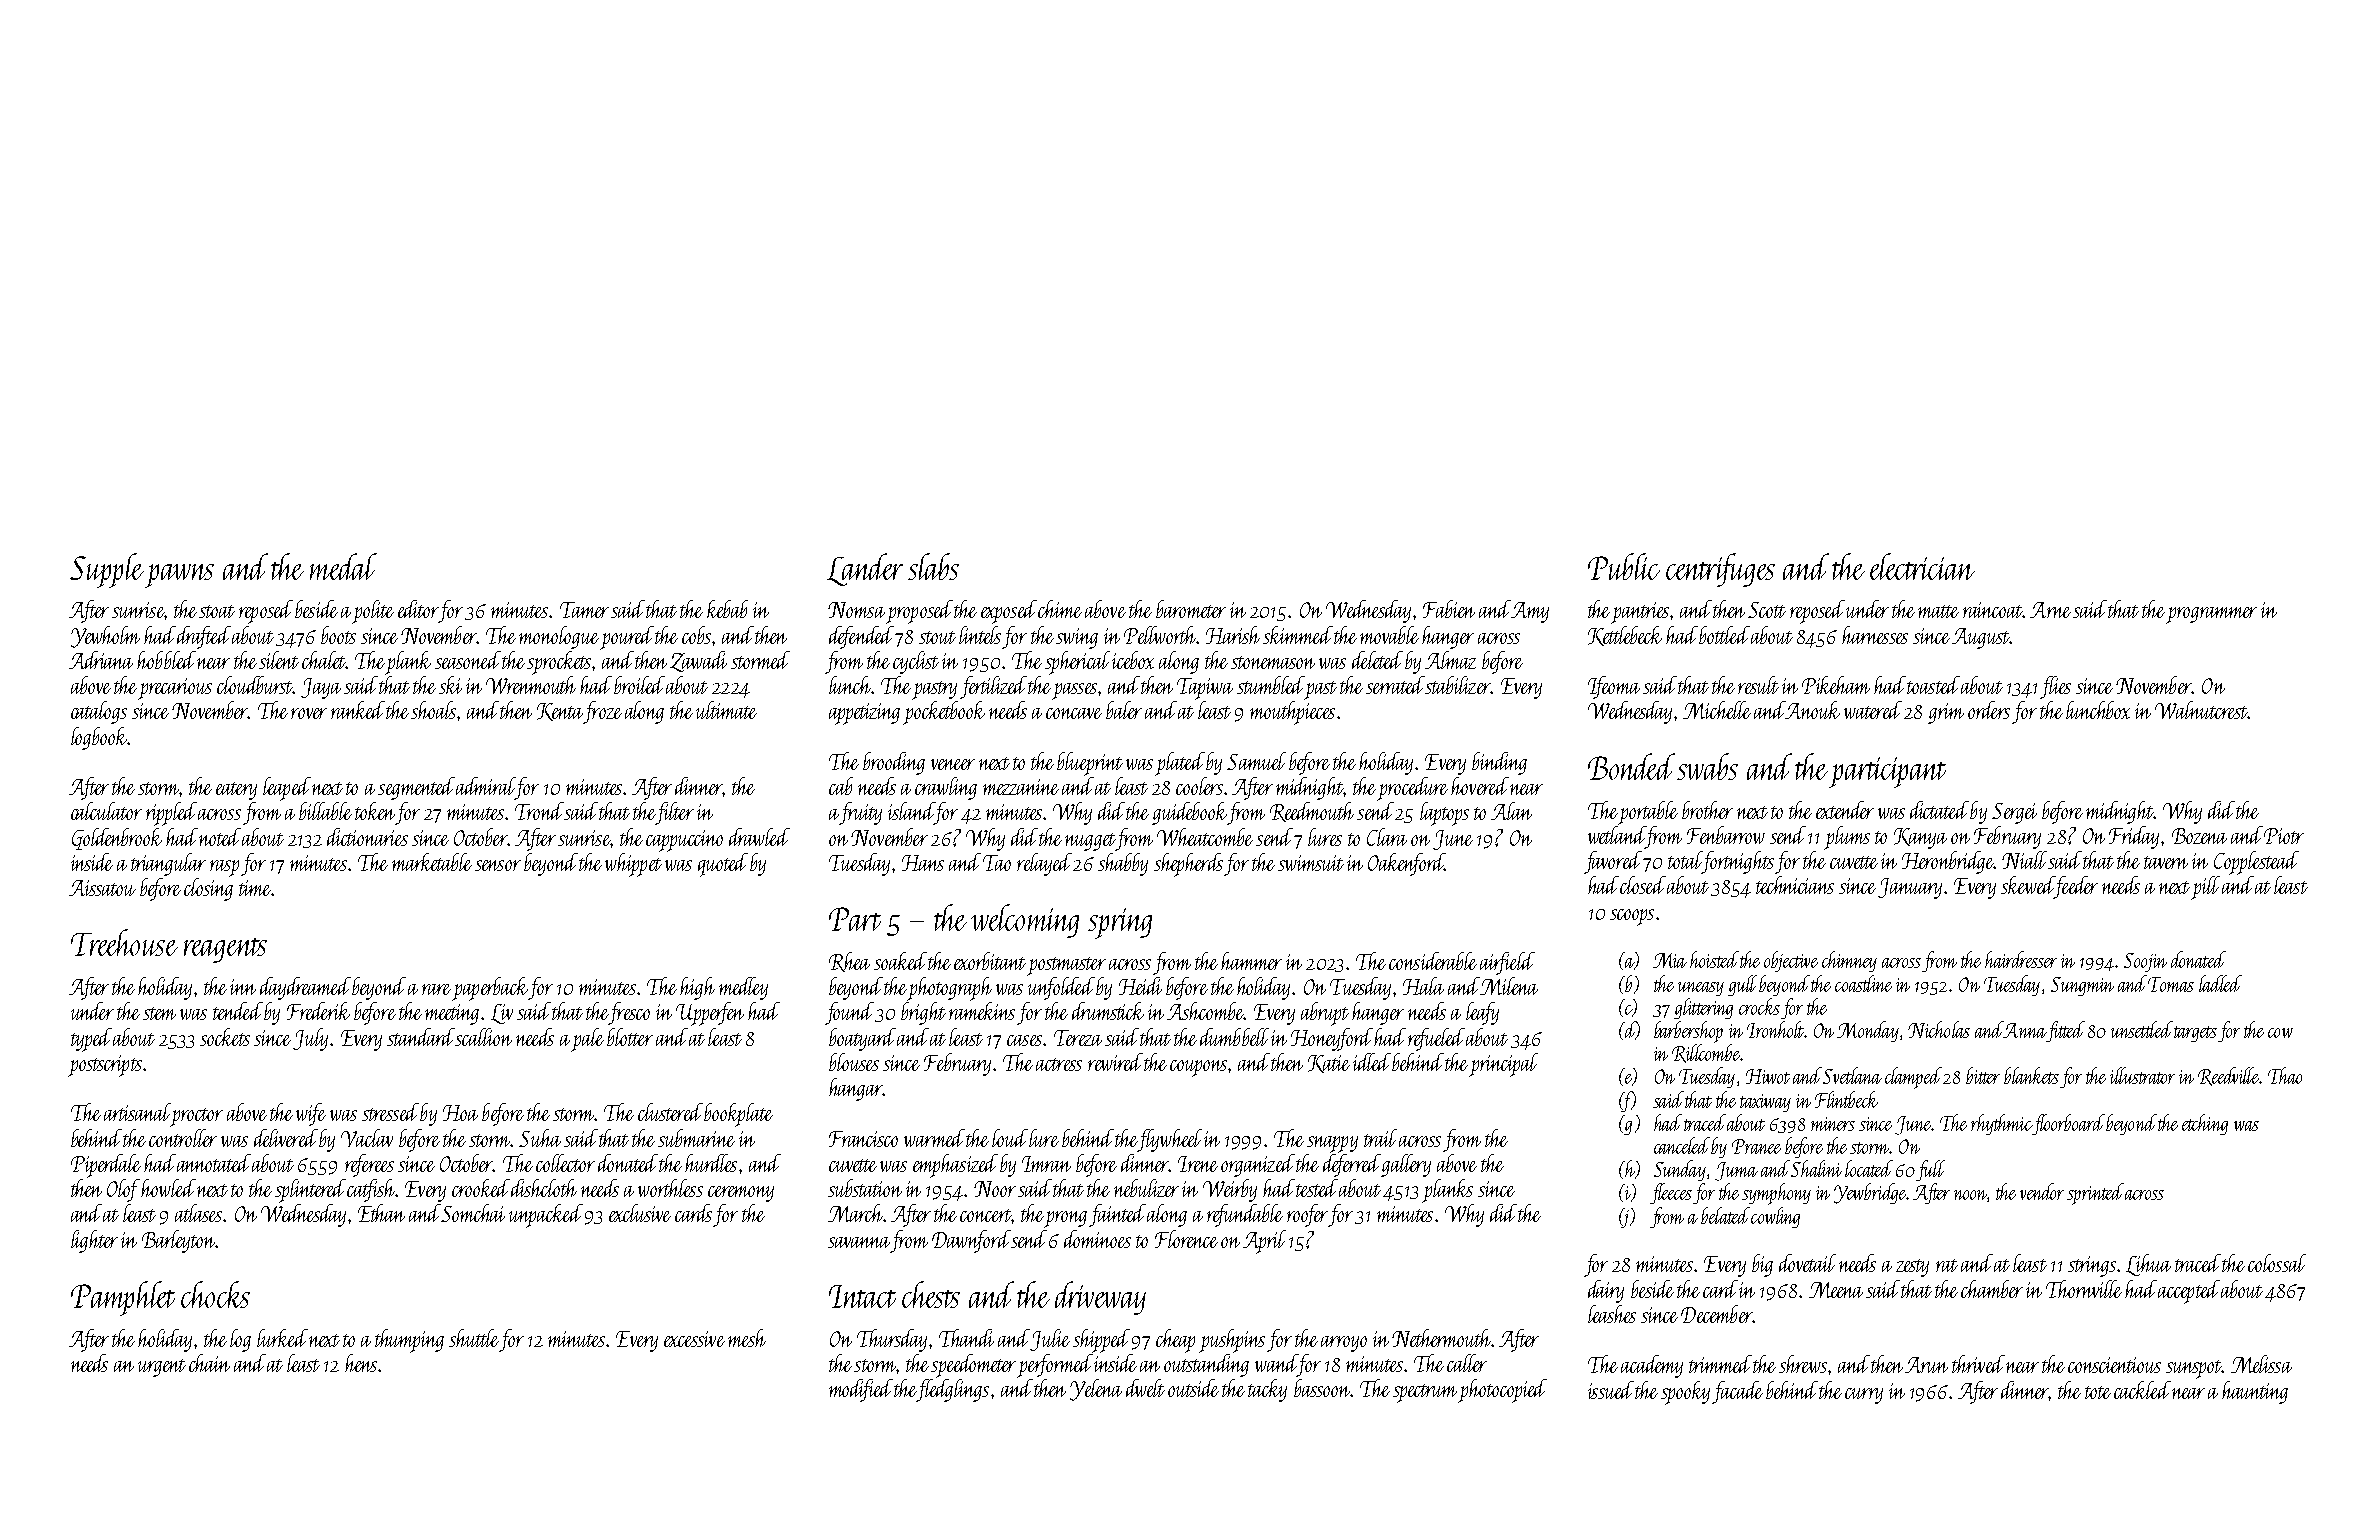 The width and height of the screenshot is (2380, 1540). Describe the element at coordinates (1775, 1029) in the screenshot. I see `Ironholt` at that location.
